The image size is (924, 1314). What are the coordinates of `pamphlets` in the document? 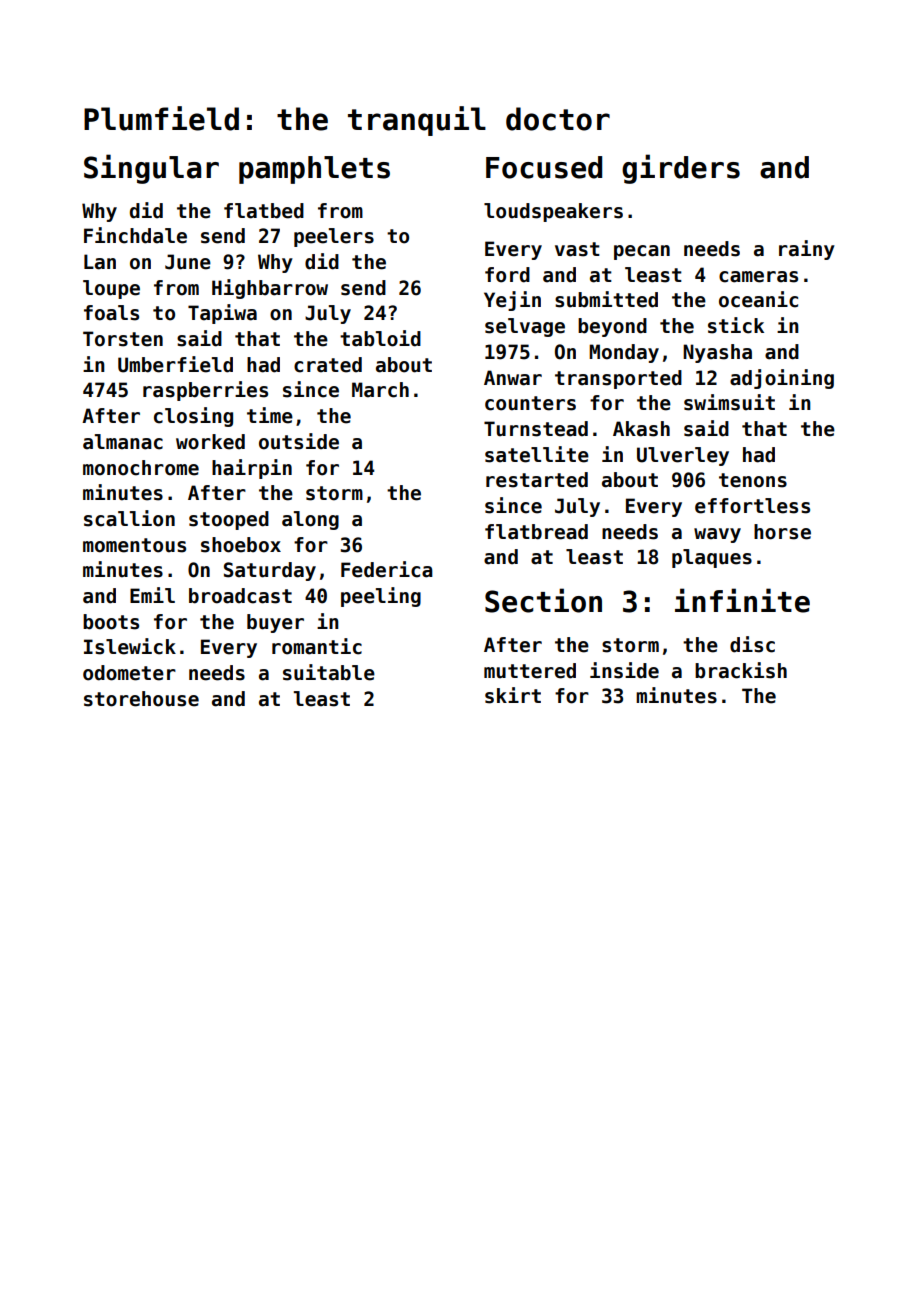 It's located at (314, 170).
